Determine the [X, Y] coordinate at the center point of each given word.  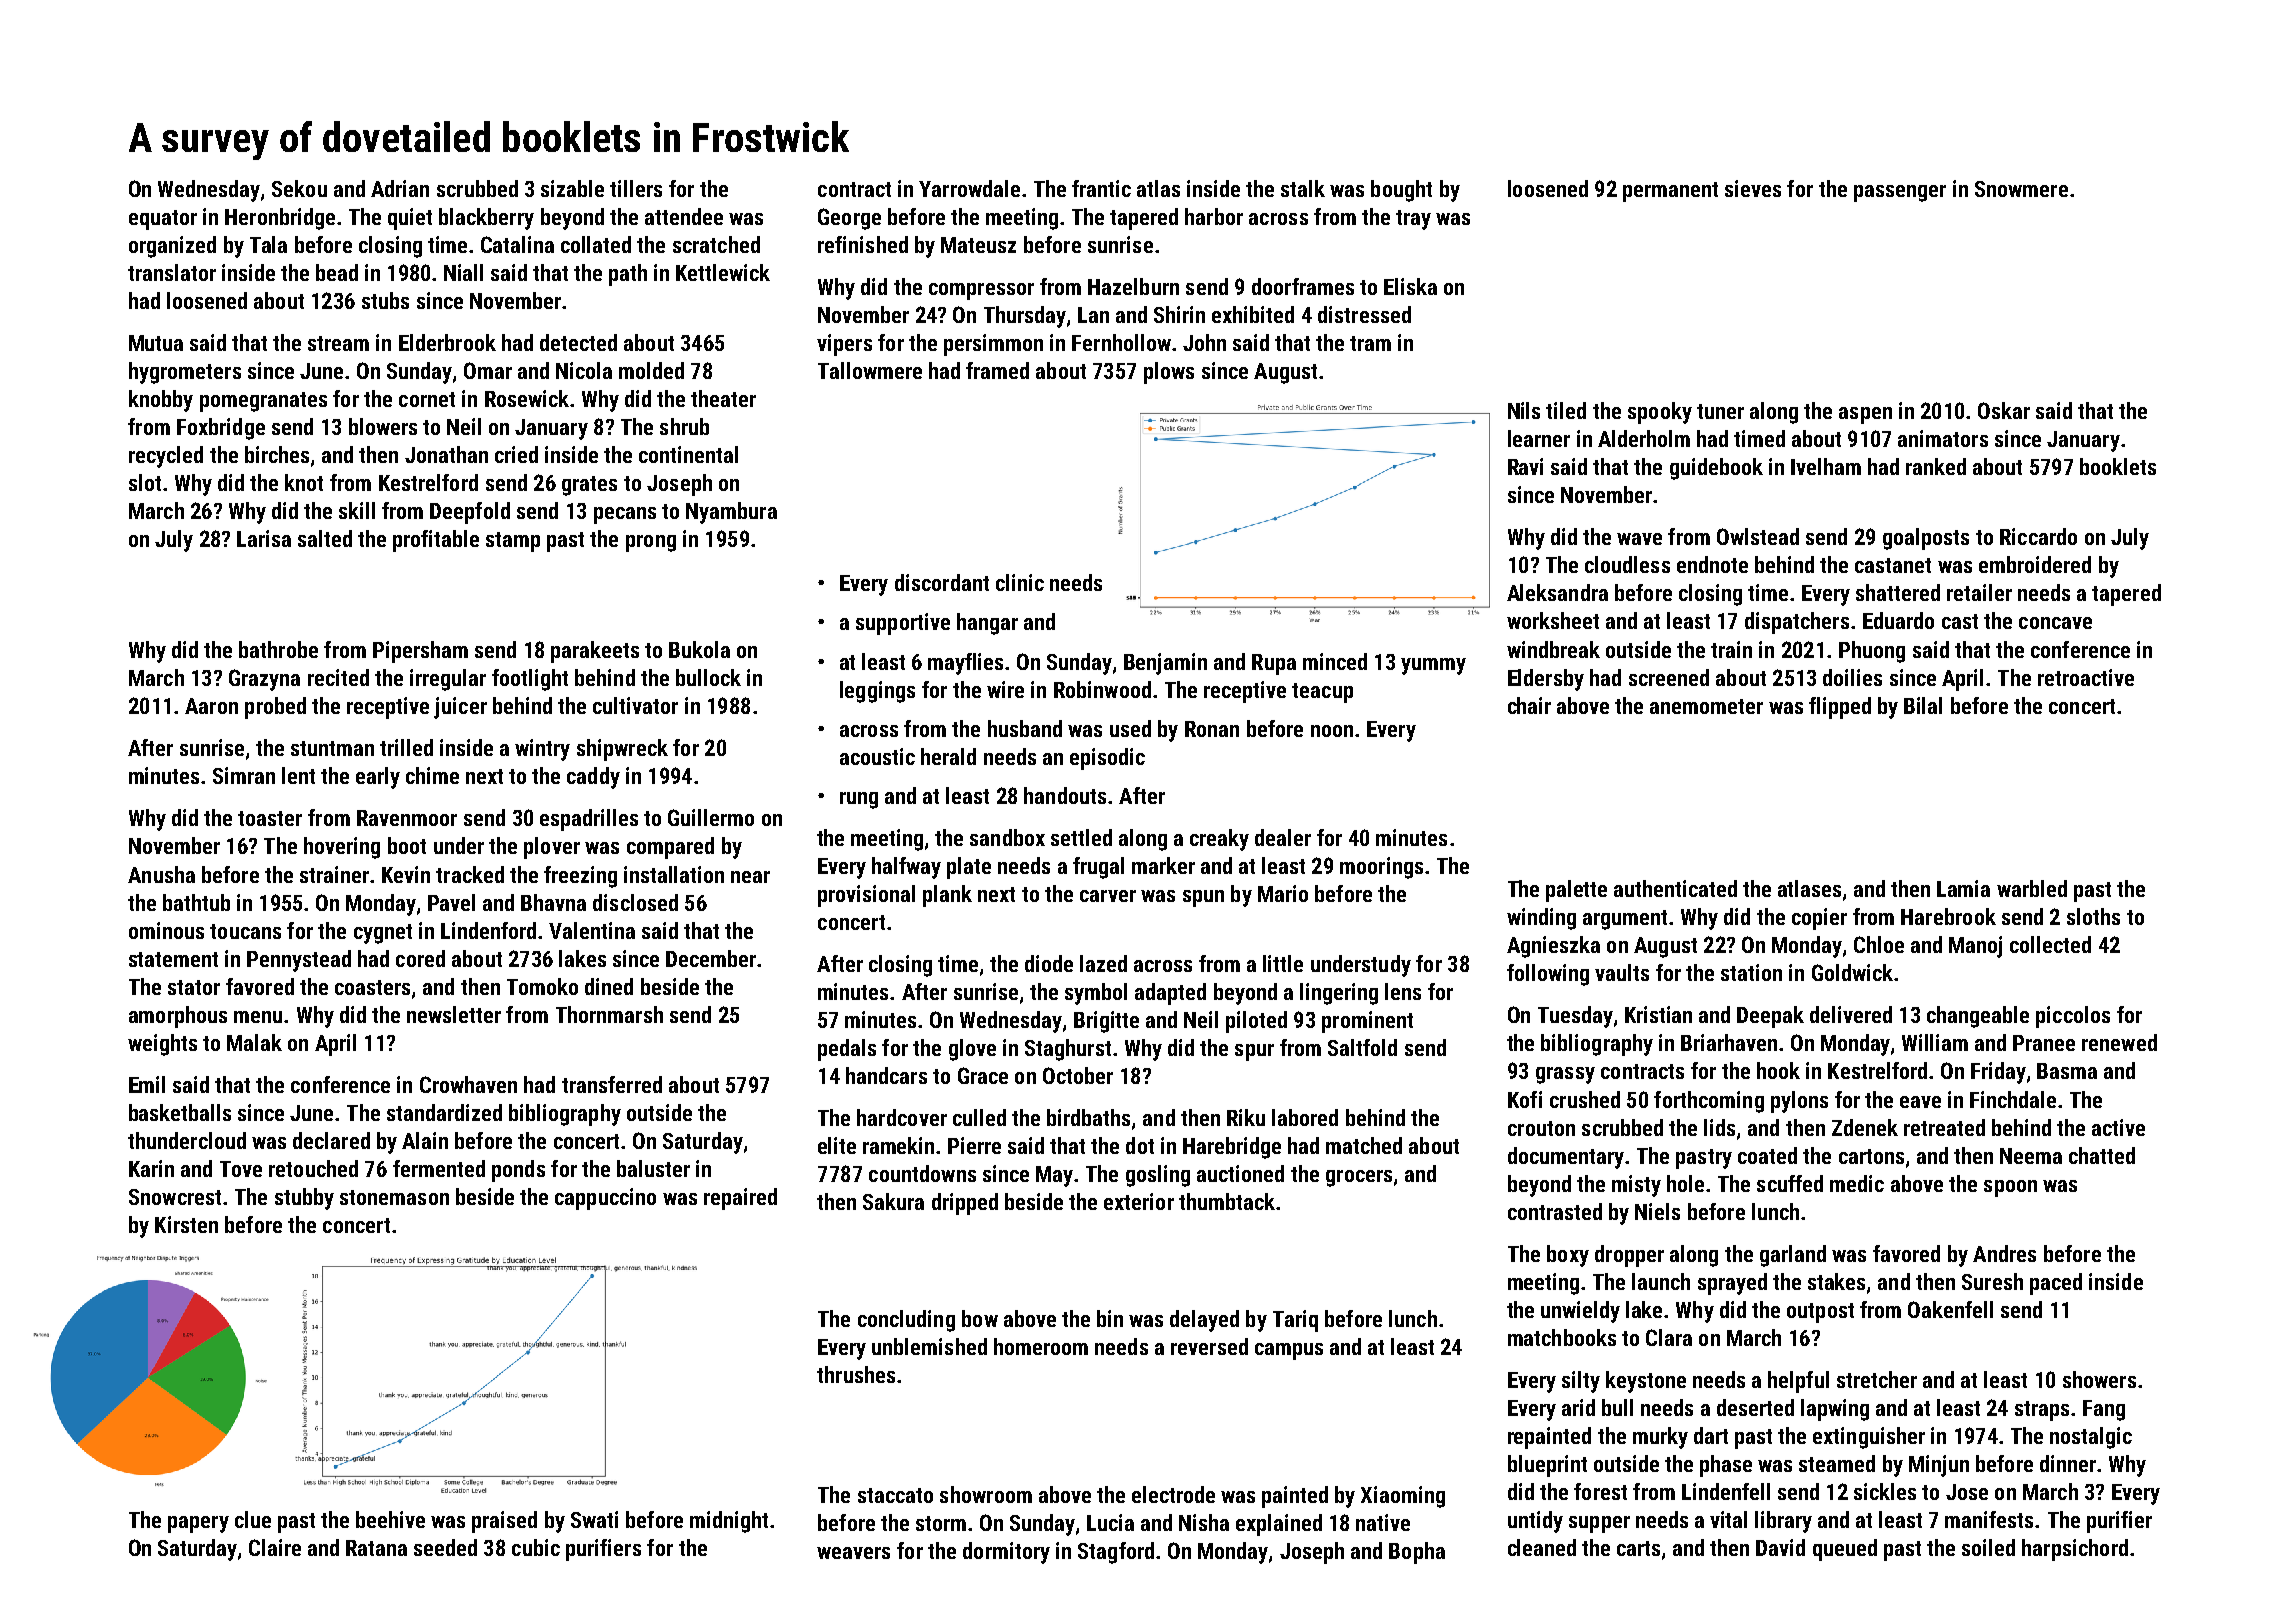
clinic [1020, 582]
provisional [866, 896]
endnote [1712, 564]
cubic [536, 1547]
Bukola [699, 649]
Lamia [1963, 888]
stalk [1303, 188]
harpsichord [2075, 1550]
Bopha [1417, 1553]
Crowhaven [468, 1084]
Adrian [400, 188]
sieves [1753, 188]
